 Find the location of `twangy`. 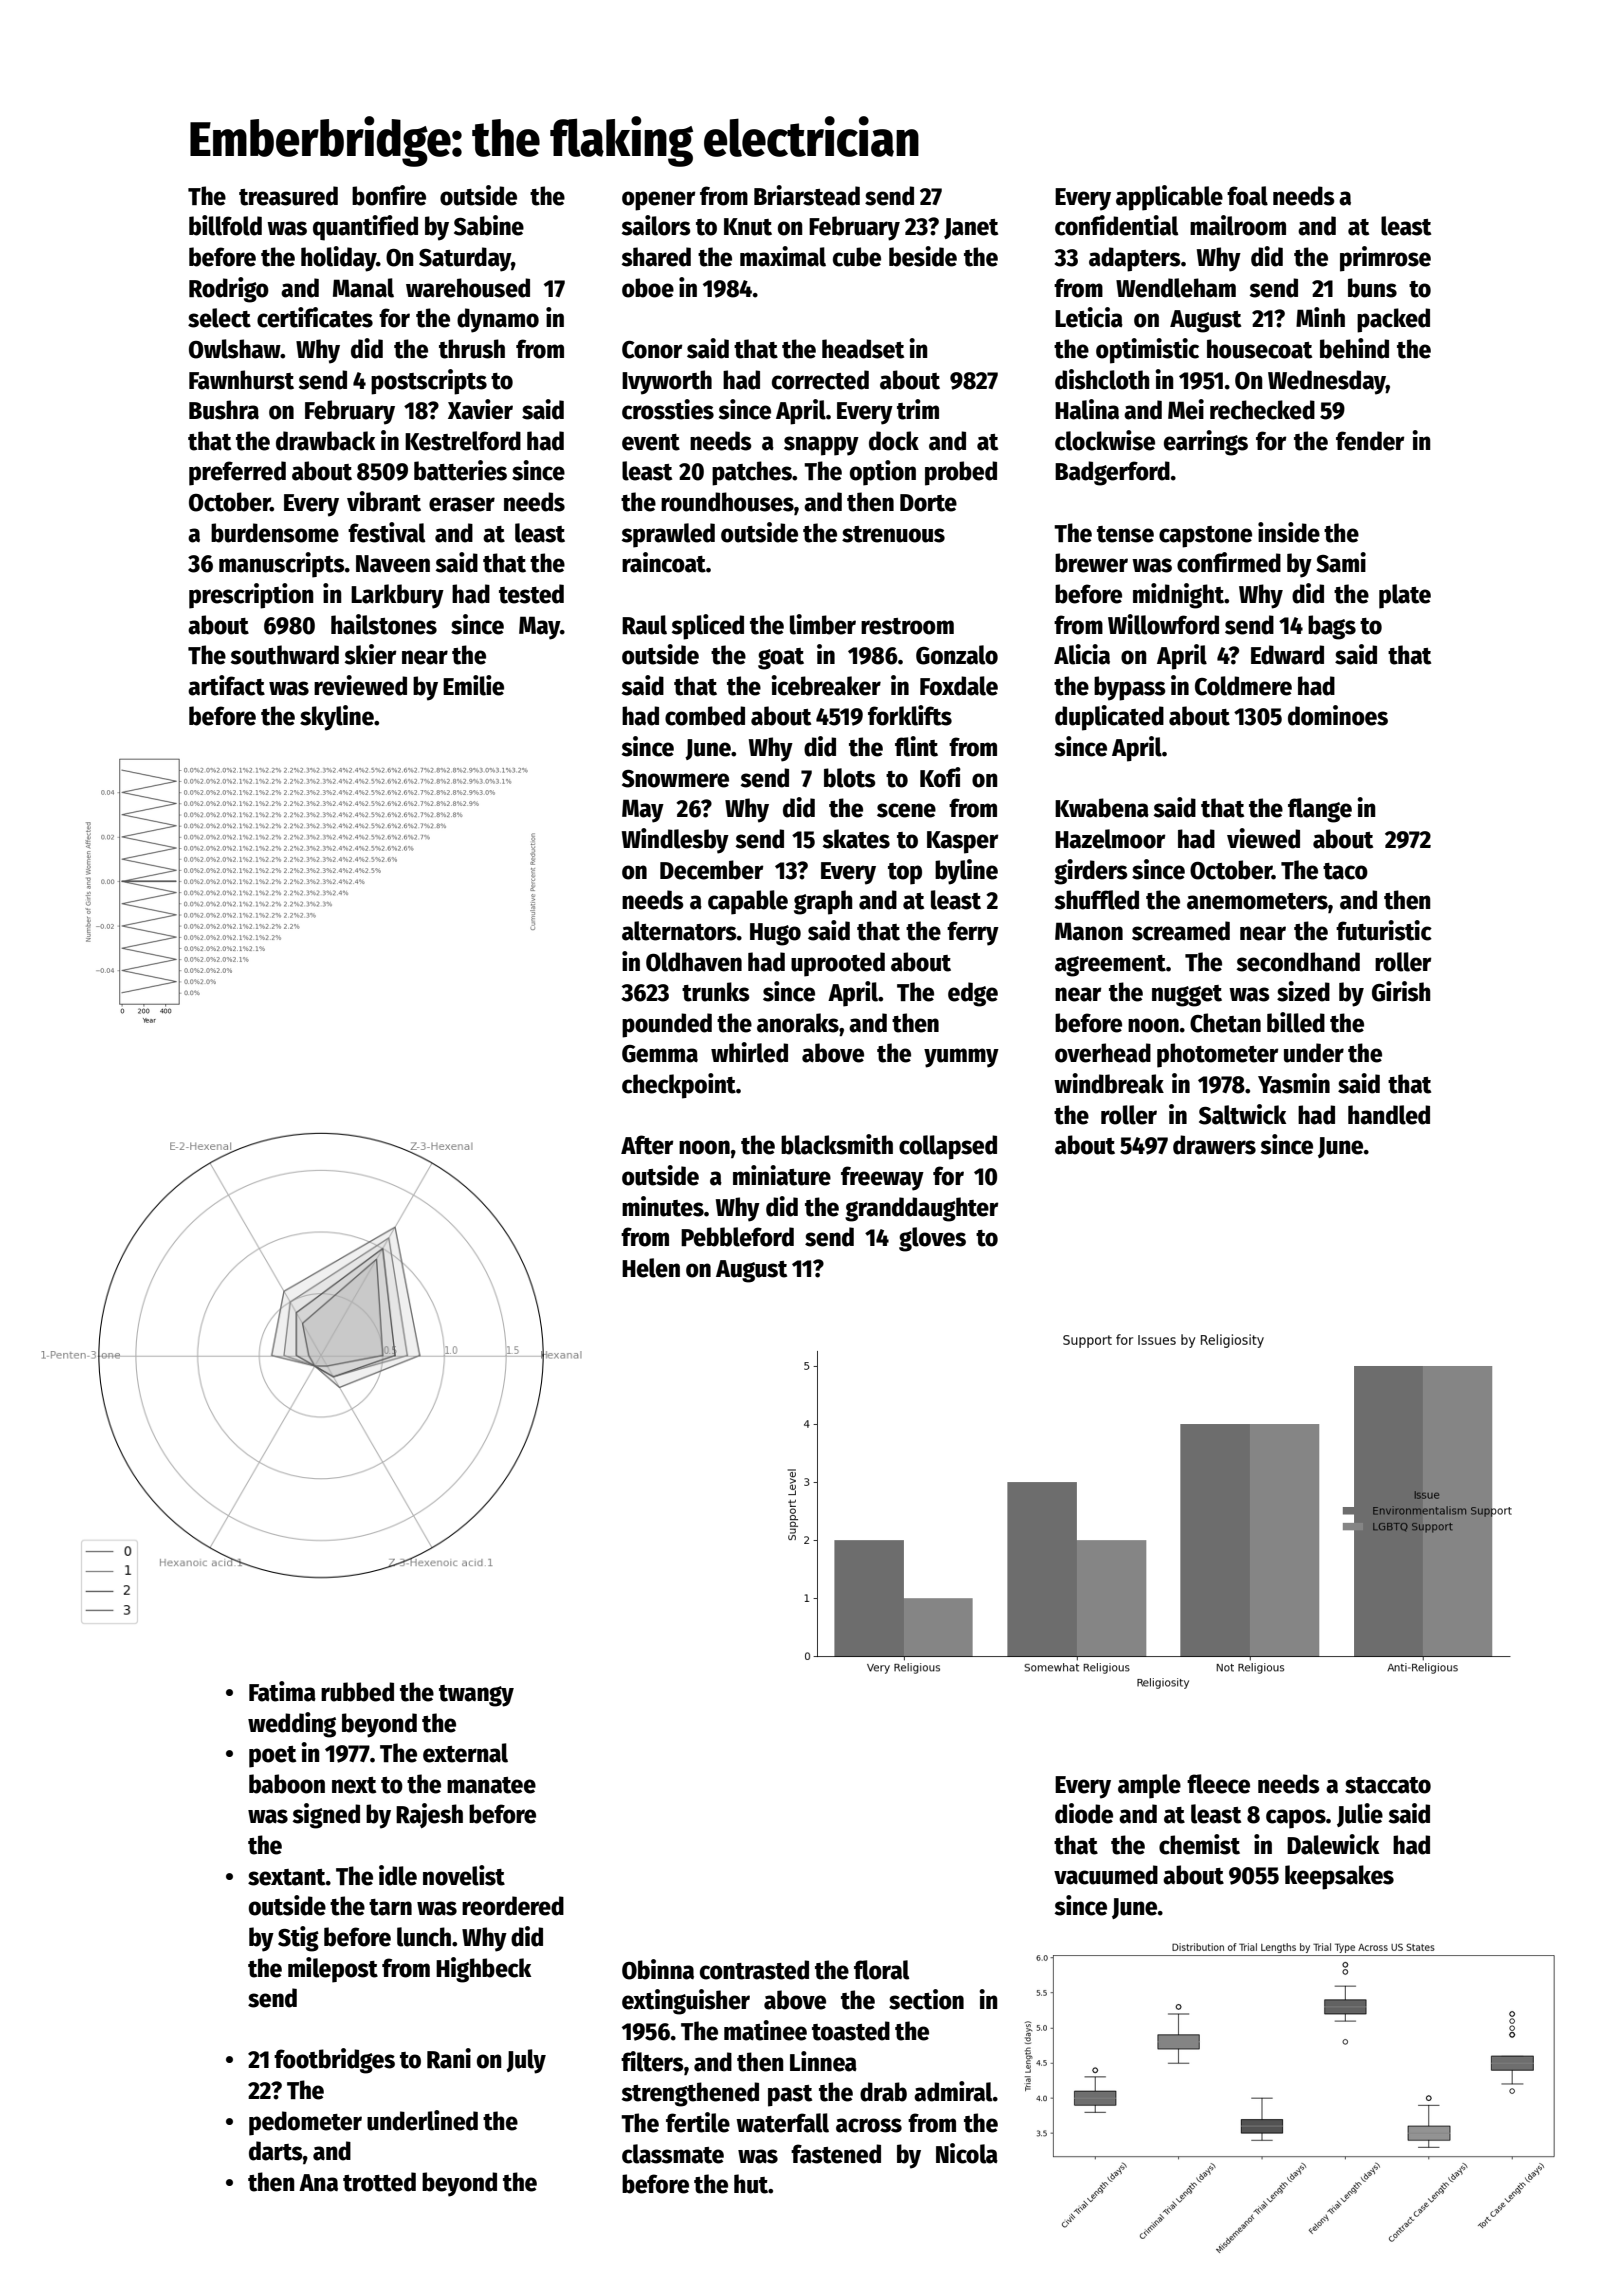

twangy is located at coordinates (476, 1696).
